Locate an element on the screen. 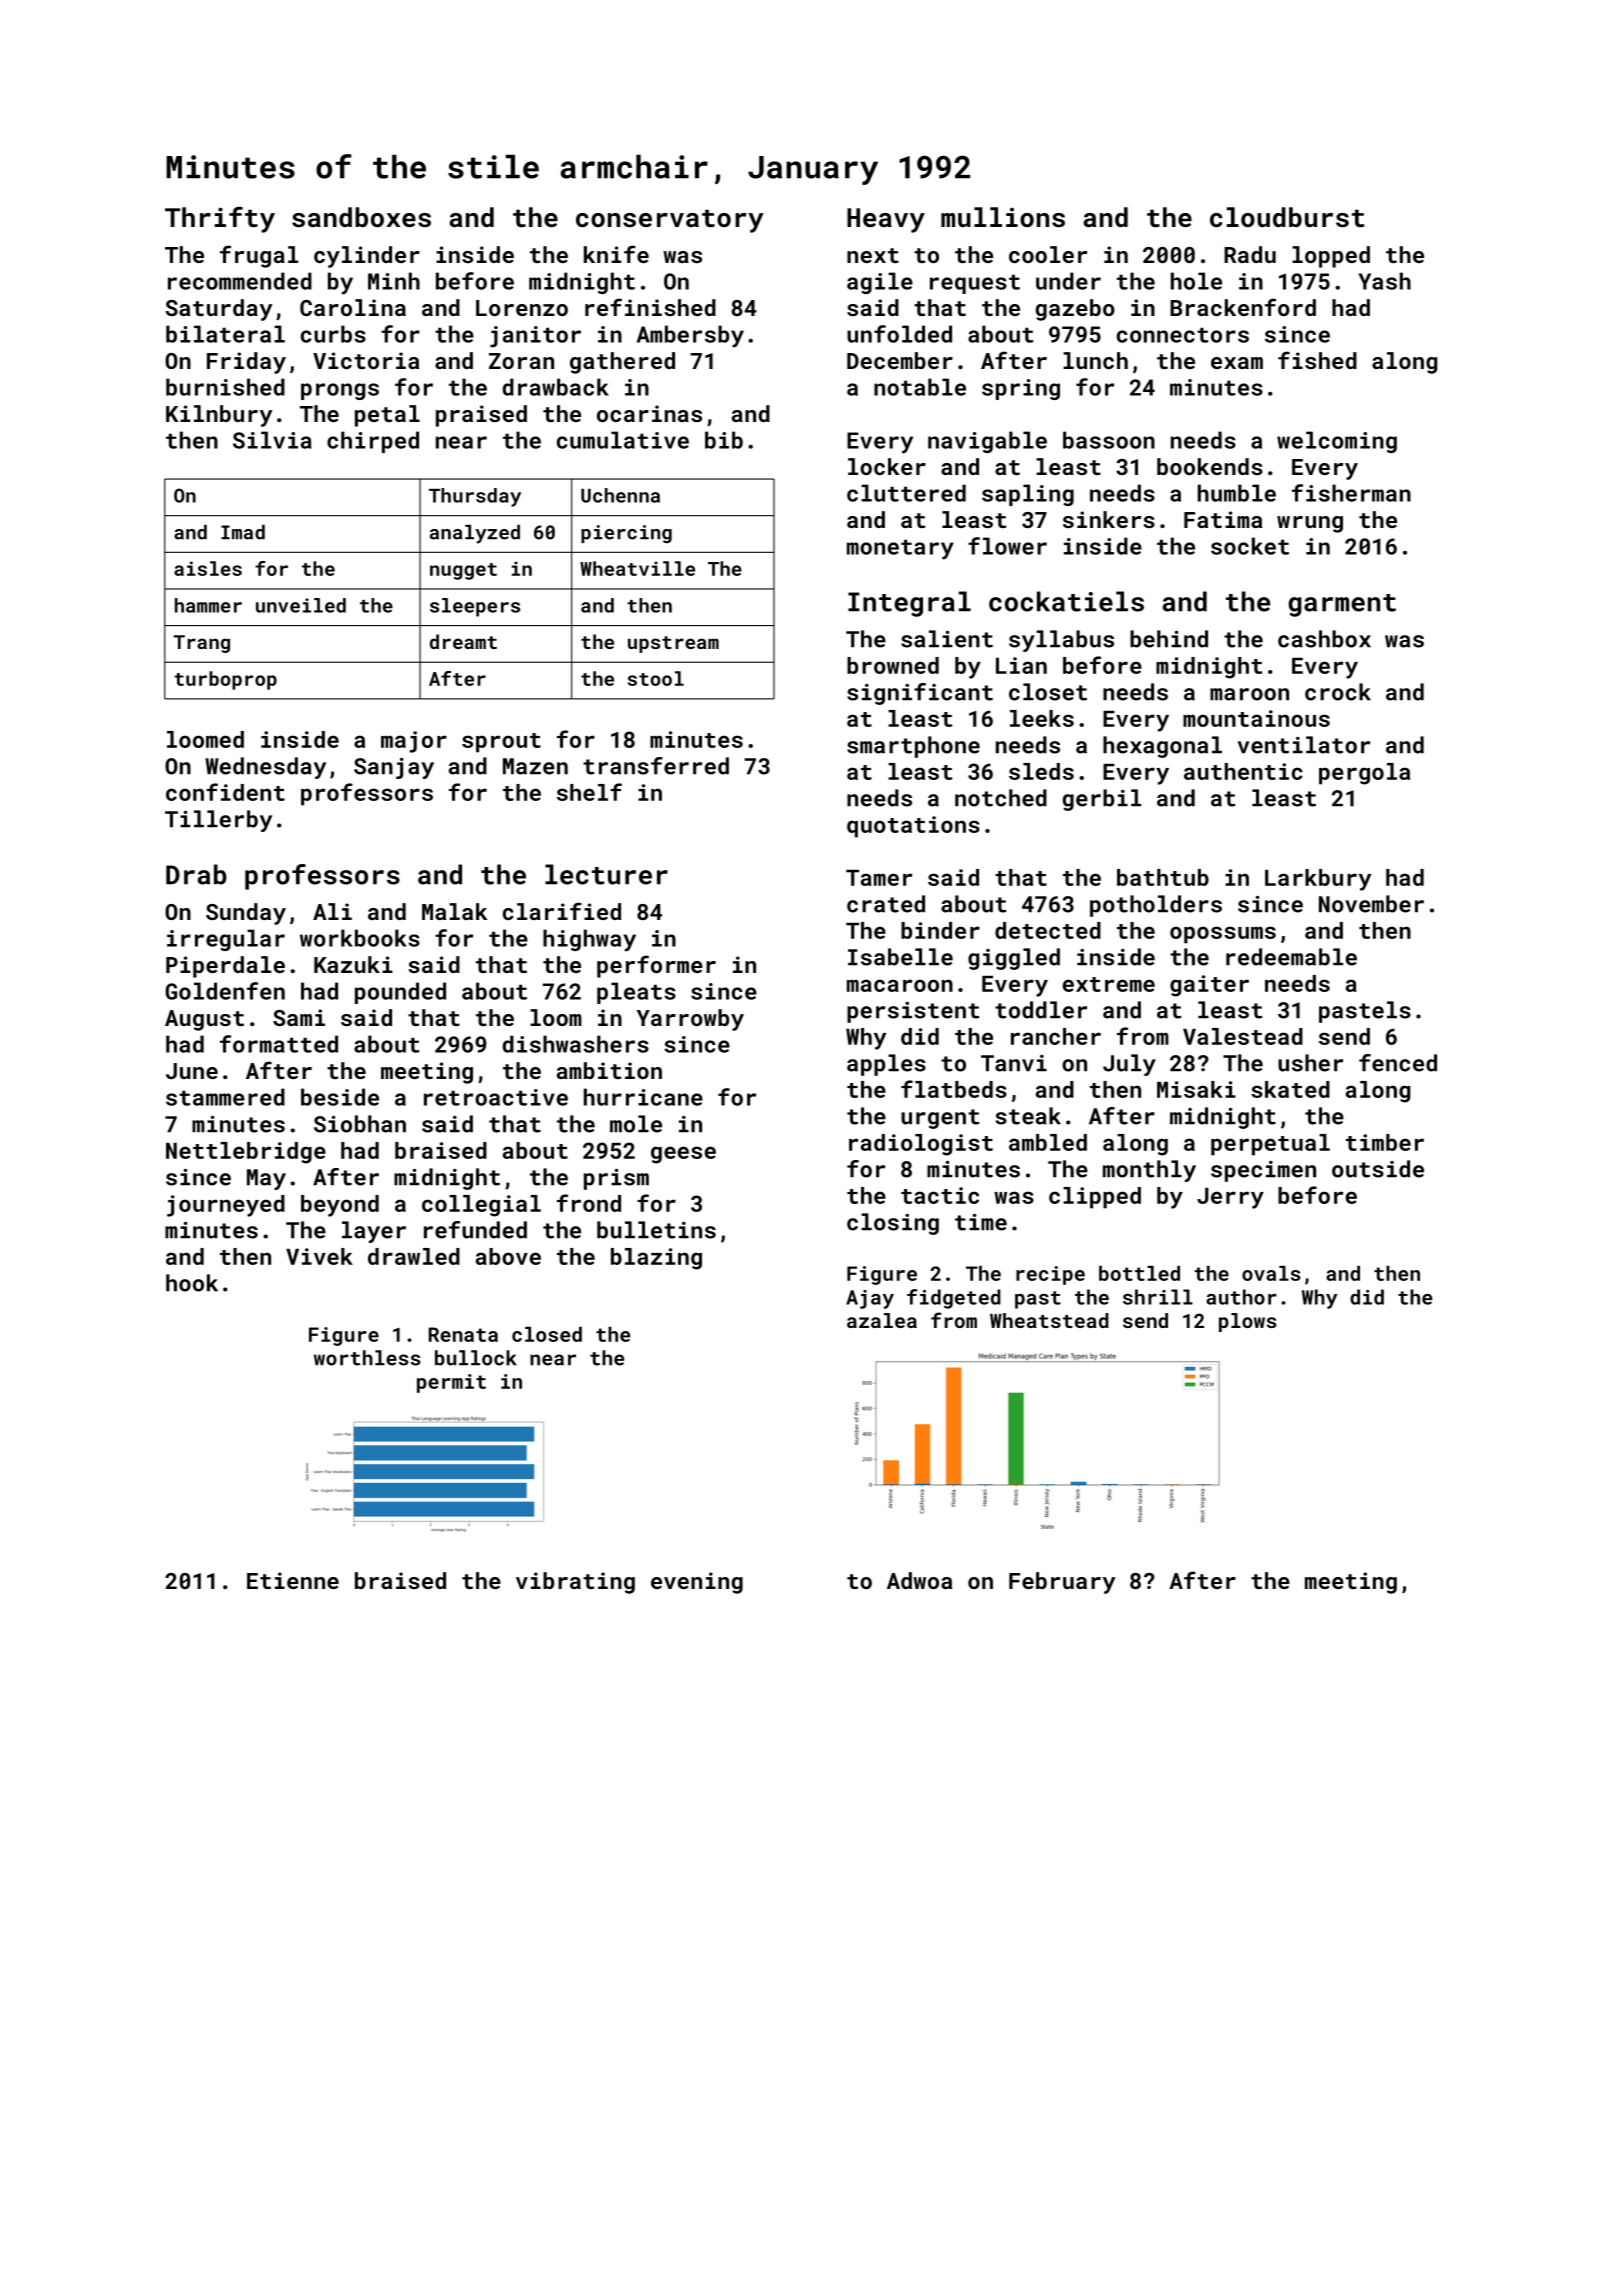 The height and width of the screenshot is (2292, 1620). Etienne is located at coordinates (293, 1580).
